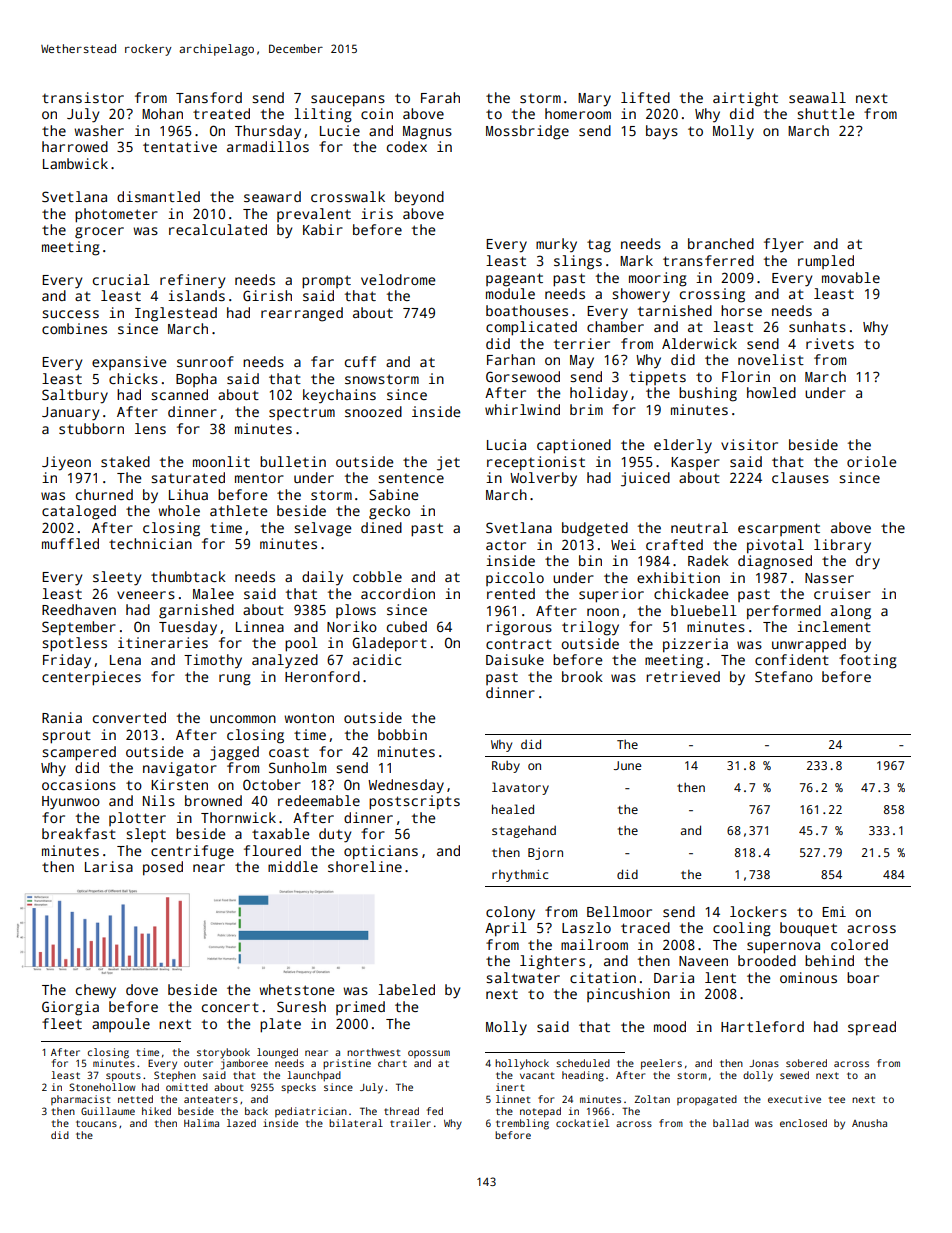 The image size is (952, 1233). Describe the element at coordinates (758, 911) in the screenshot. I see `lockers` at that location.
